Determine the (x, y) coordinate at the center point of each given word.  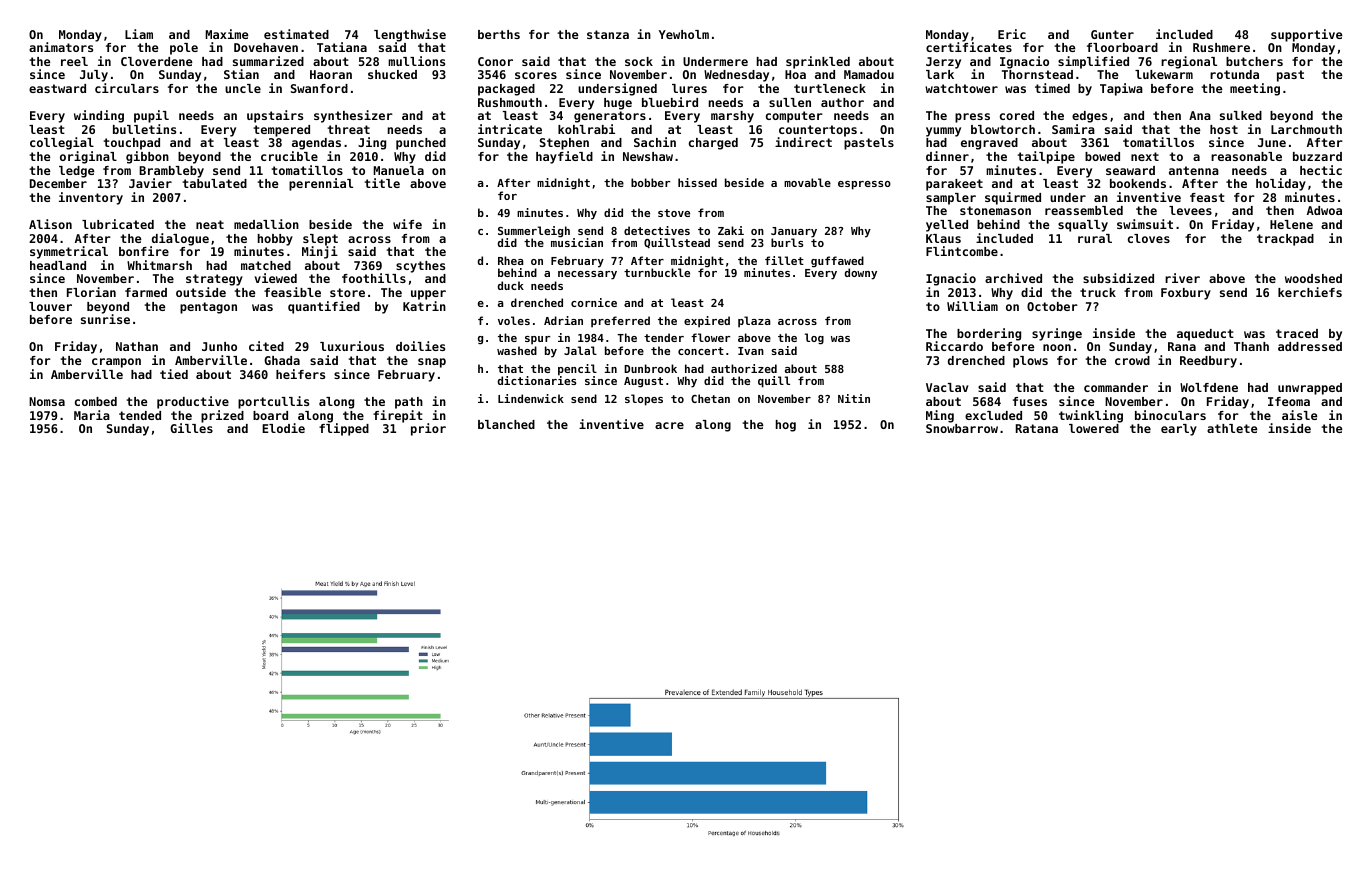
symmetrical (69, 252)
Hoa (795, 74)
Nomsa (47, 401)
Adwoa (1324, 210)
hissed (697, 182)
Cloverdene (156, 61)
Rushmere (1221, 47)
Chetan (710, 398)
